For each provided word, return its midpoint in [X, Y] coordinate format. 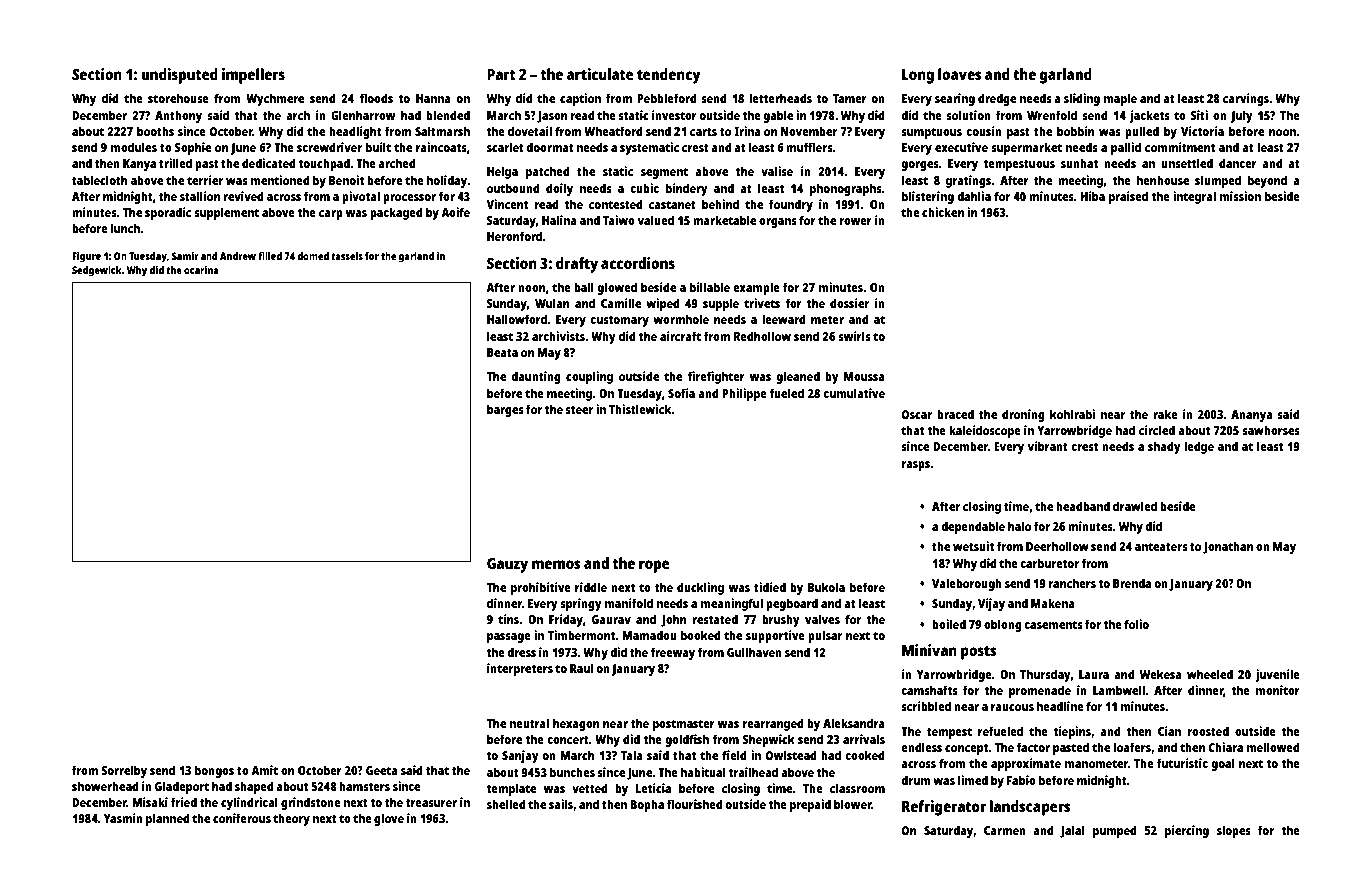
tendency [668, 76]
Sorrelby [124, 771]
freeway [672, 653]
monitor [1278, 690]
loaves [960, 74]
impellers [253, 76]
